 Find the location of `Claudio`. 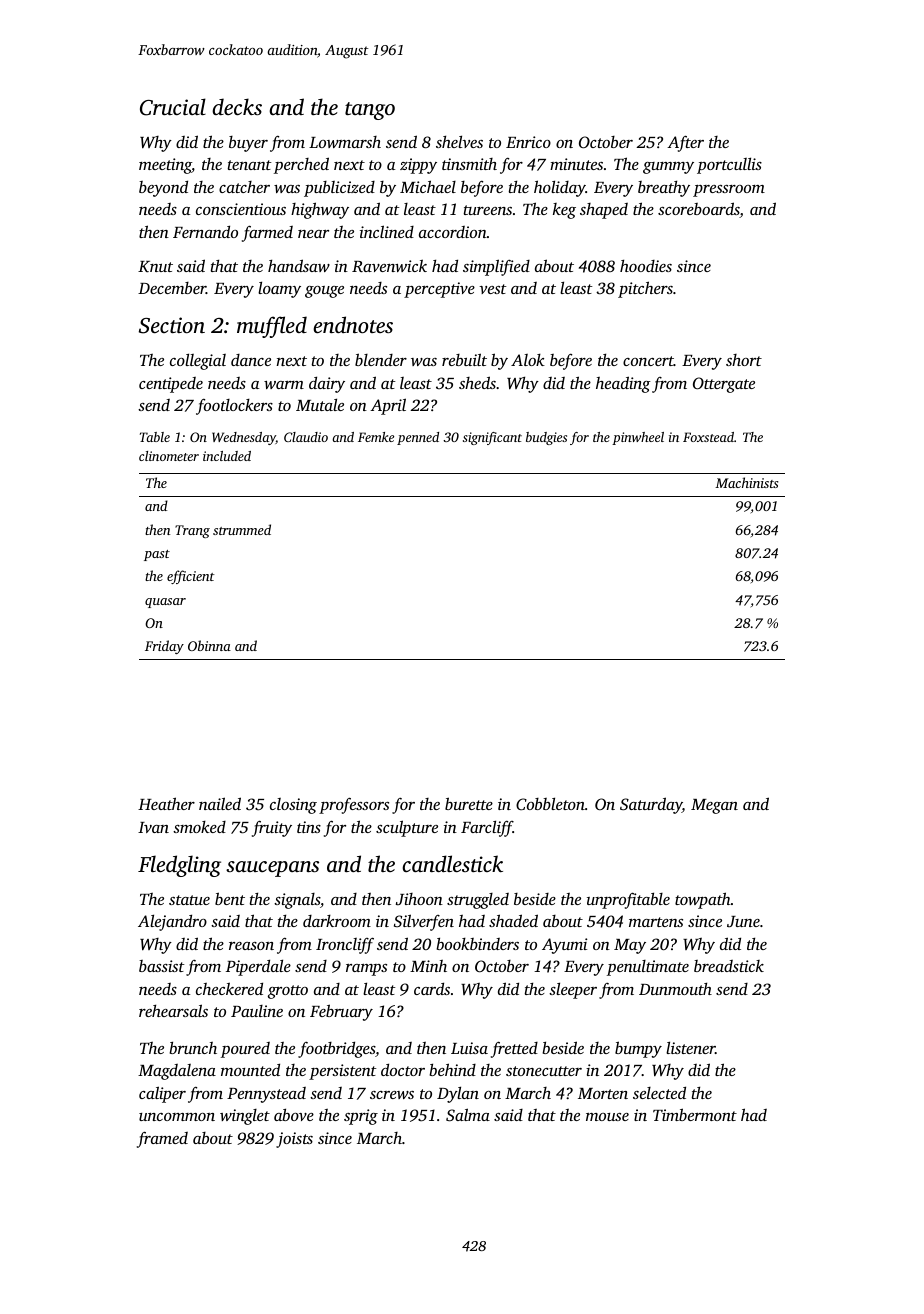

Claudio is located at coordinates (306, 437).
